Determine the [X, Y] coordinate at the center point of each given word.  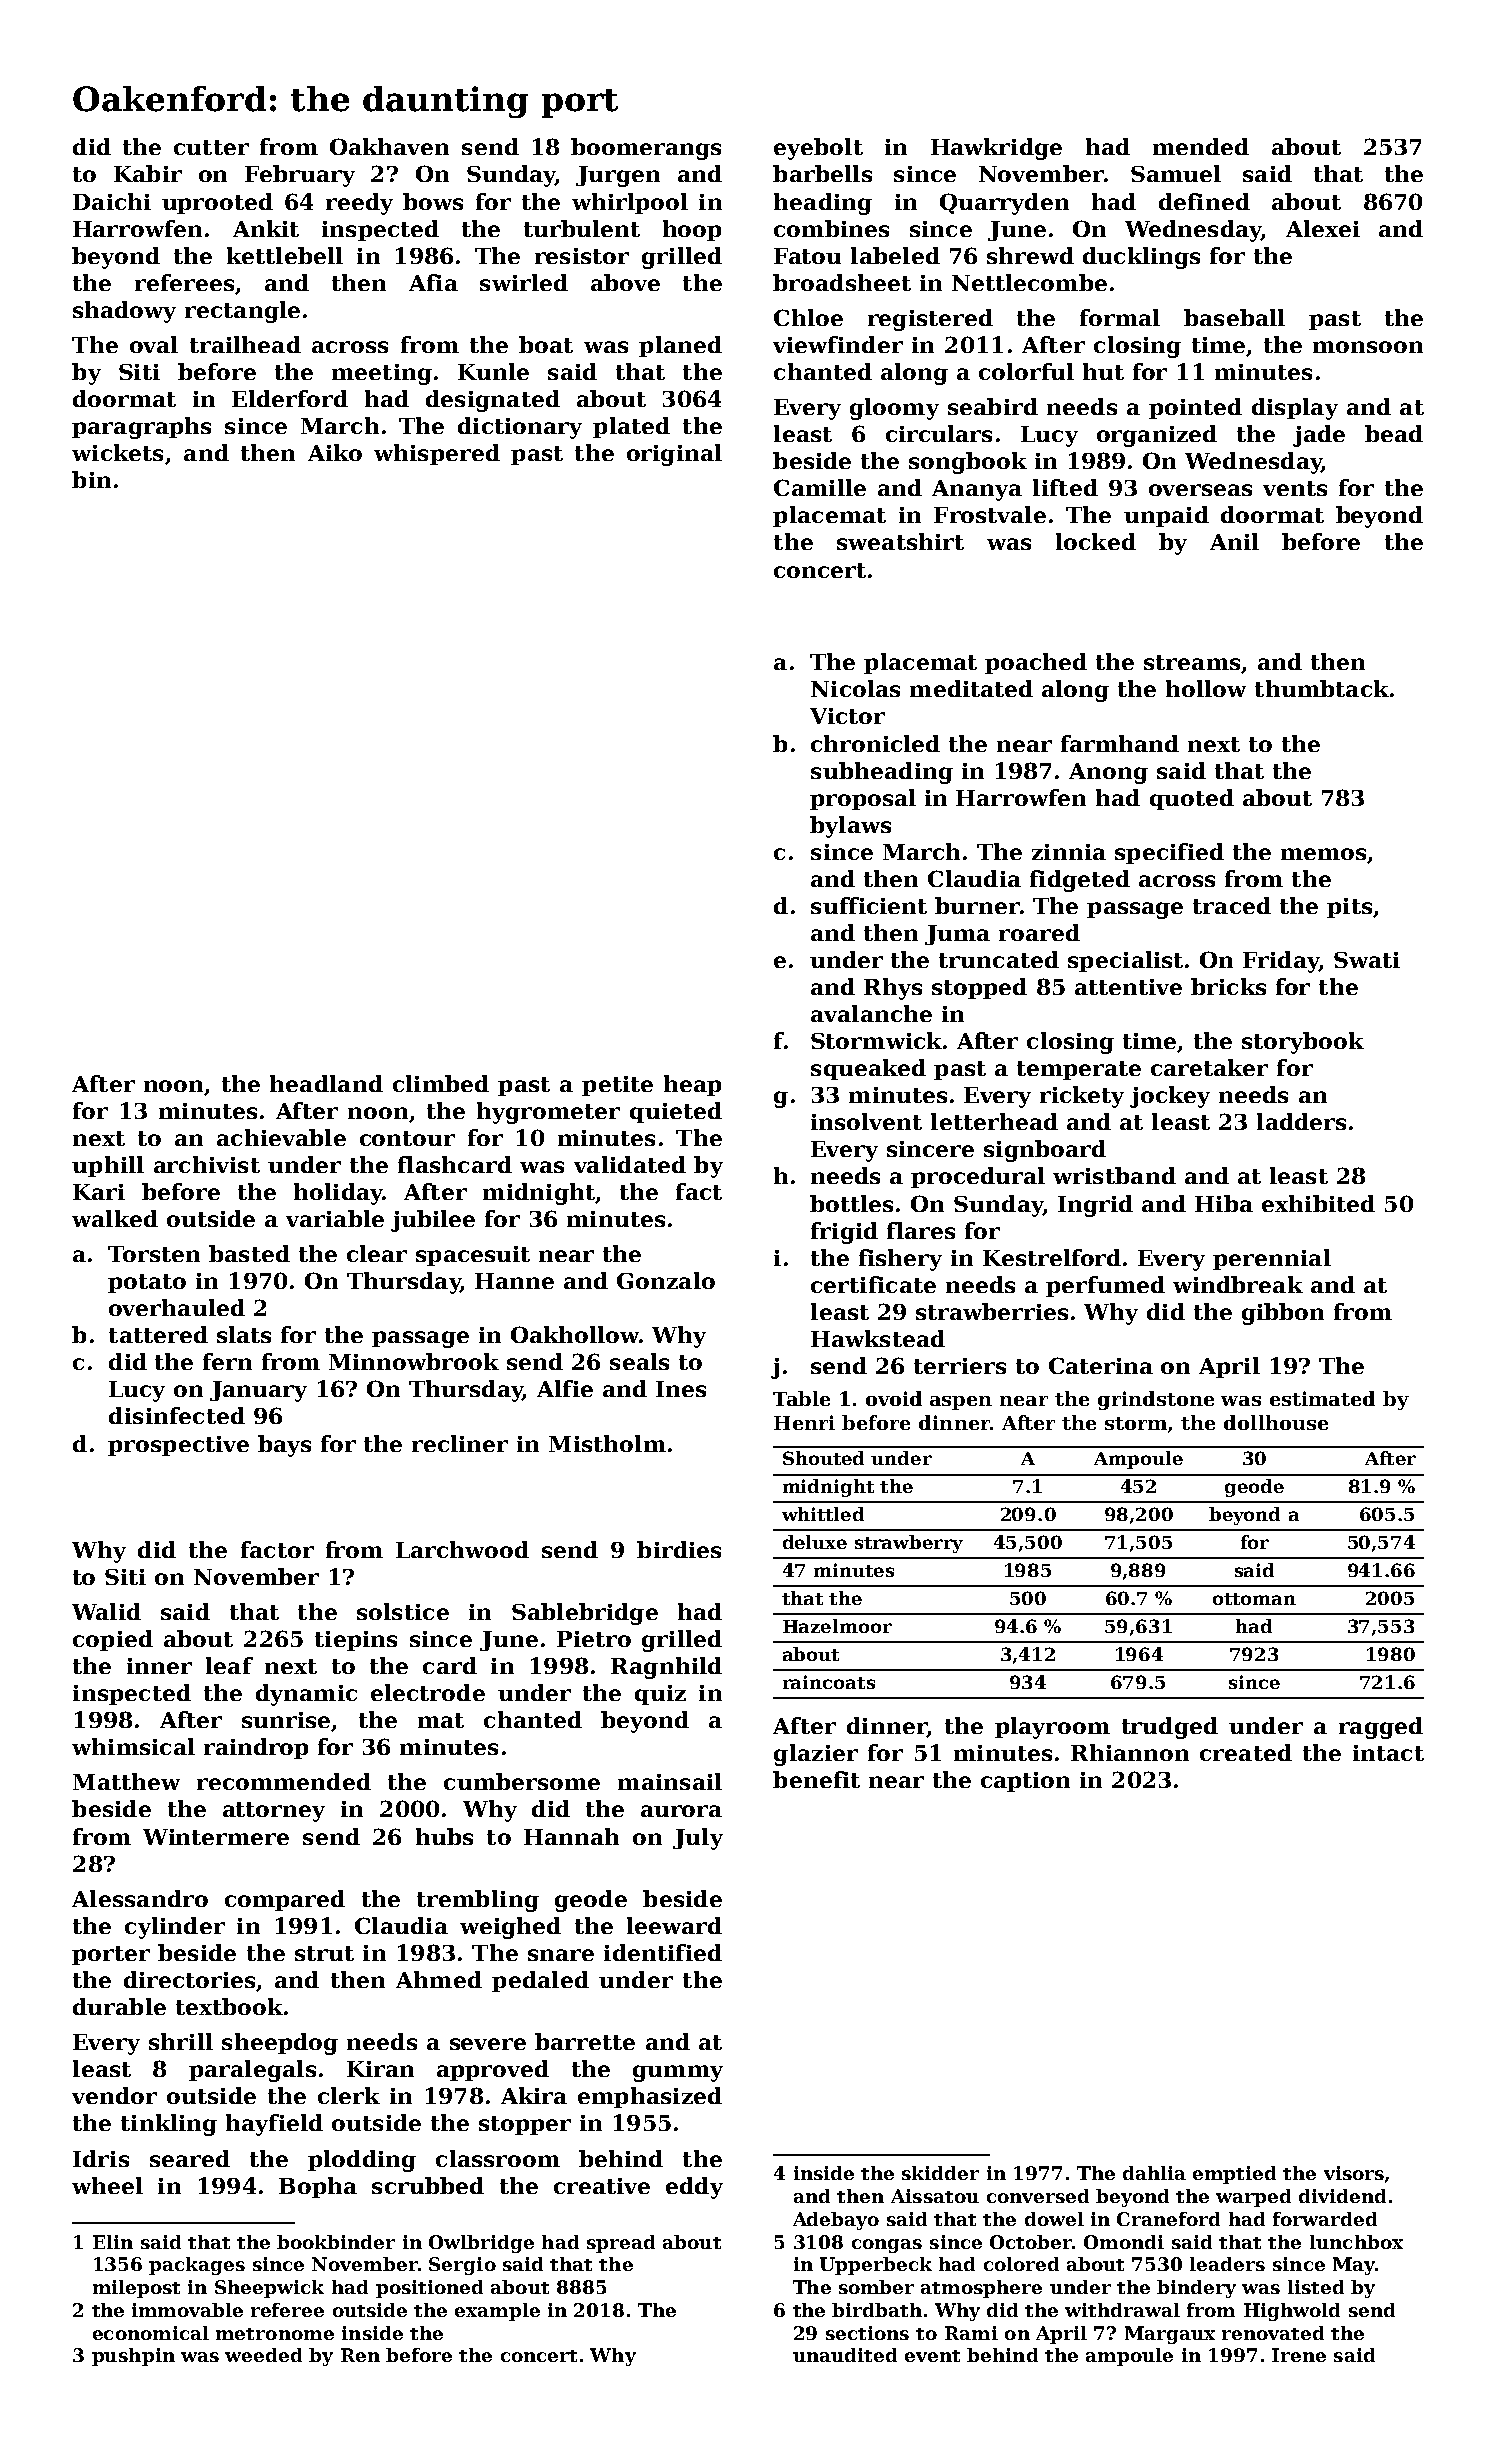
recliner [460, 1443]
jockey [1170, 1097]
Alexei [1323, 228]
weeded [263, 2355]
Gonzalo [666, 1280]
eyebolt [818, 149]
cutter [211, 147]
